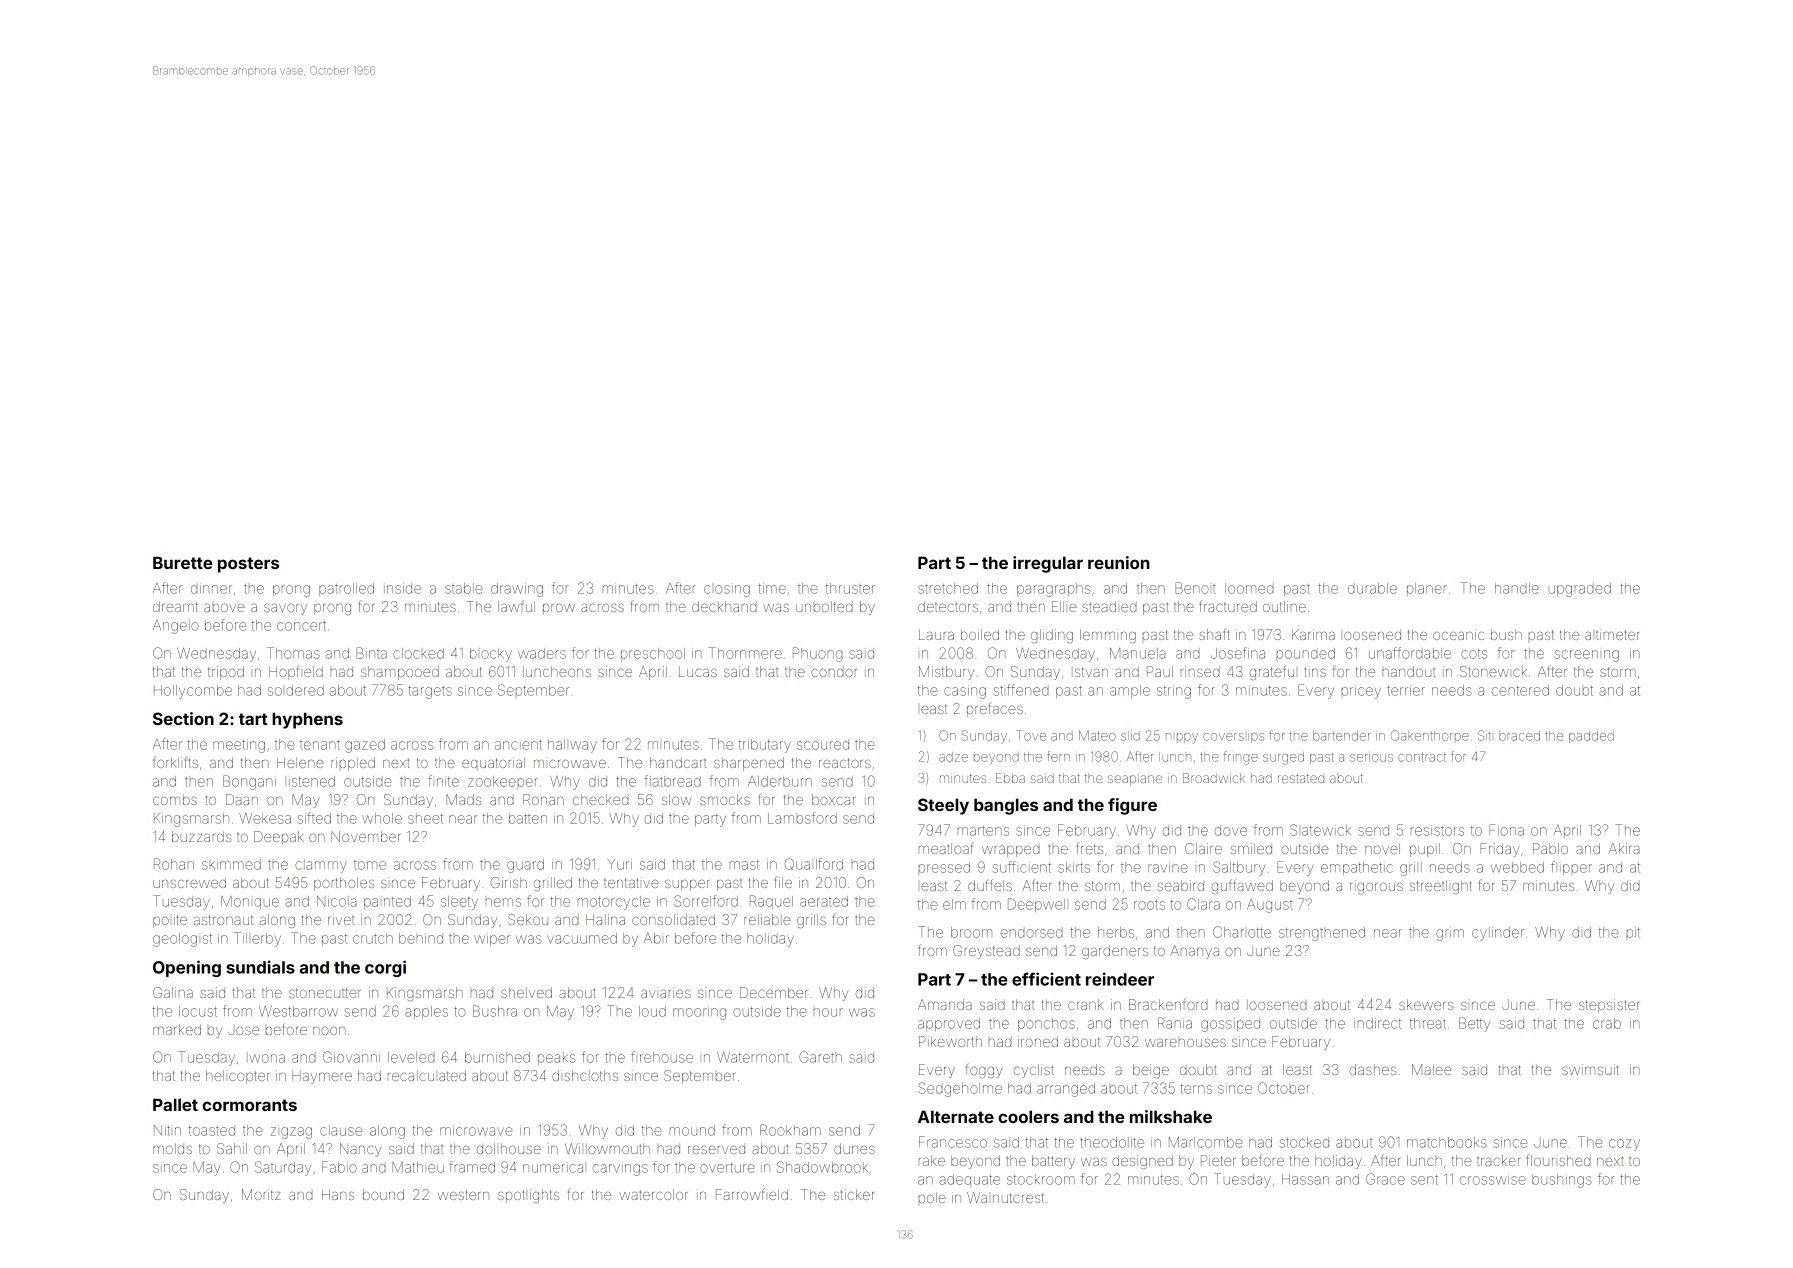 This document has height=1268, width=1793. What do you see at coordinates (1519, 736) in the document?
I see `braced` at bounding box center [1519, 736].
